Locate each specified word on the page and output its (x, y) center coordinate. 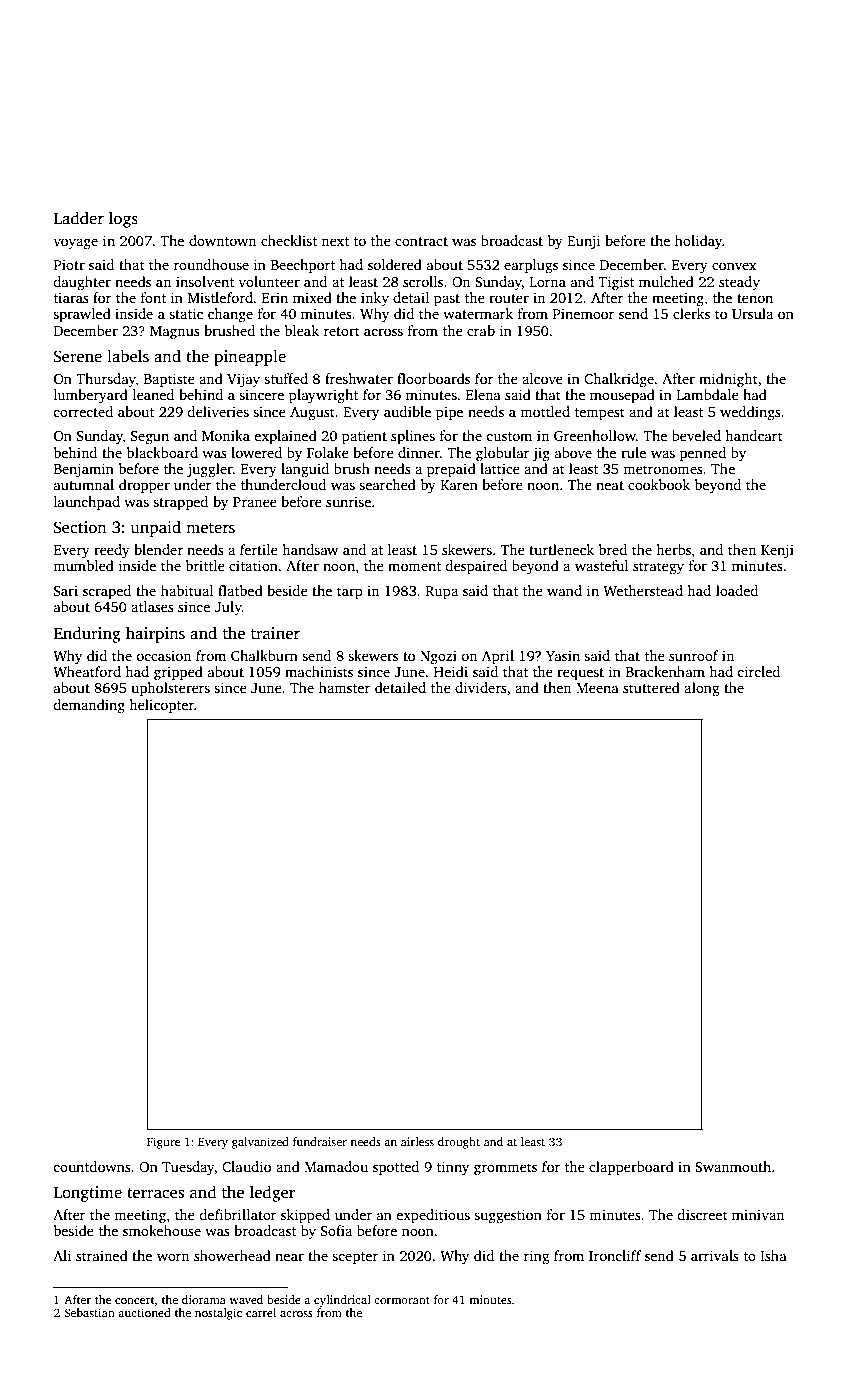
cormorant (402, 1300)
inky (375, 299)
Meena (597, 688)
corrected (83, 411)
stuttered (651, 687)
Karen (459, 485)
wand (564, 590)
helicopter (161, 706)
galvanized (260, 1143)
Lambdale (707, 394)
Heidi (451, 671)
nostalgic (218, 1314)
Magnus (175, 333)
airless (417, 1141)
